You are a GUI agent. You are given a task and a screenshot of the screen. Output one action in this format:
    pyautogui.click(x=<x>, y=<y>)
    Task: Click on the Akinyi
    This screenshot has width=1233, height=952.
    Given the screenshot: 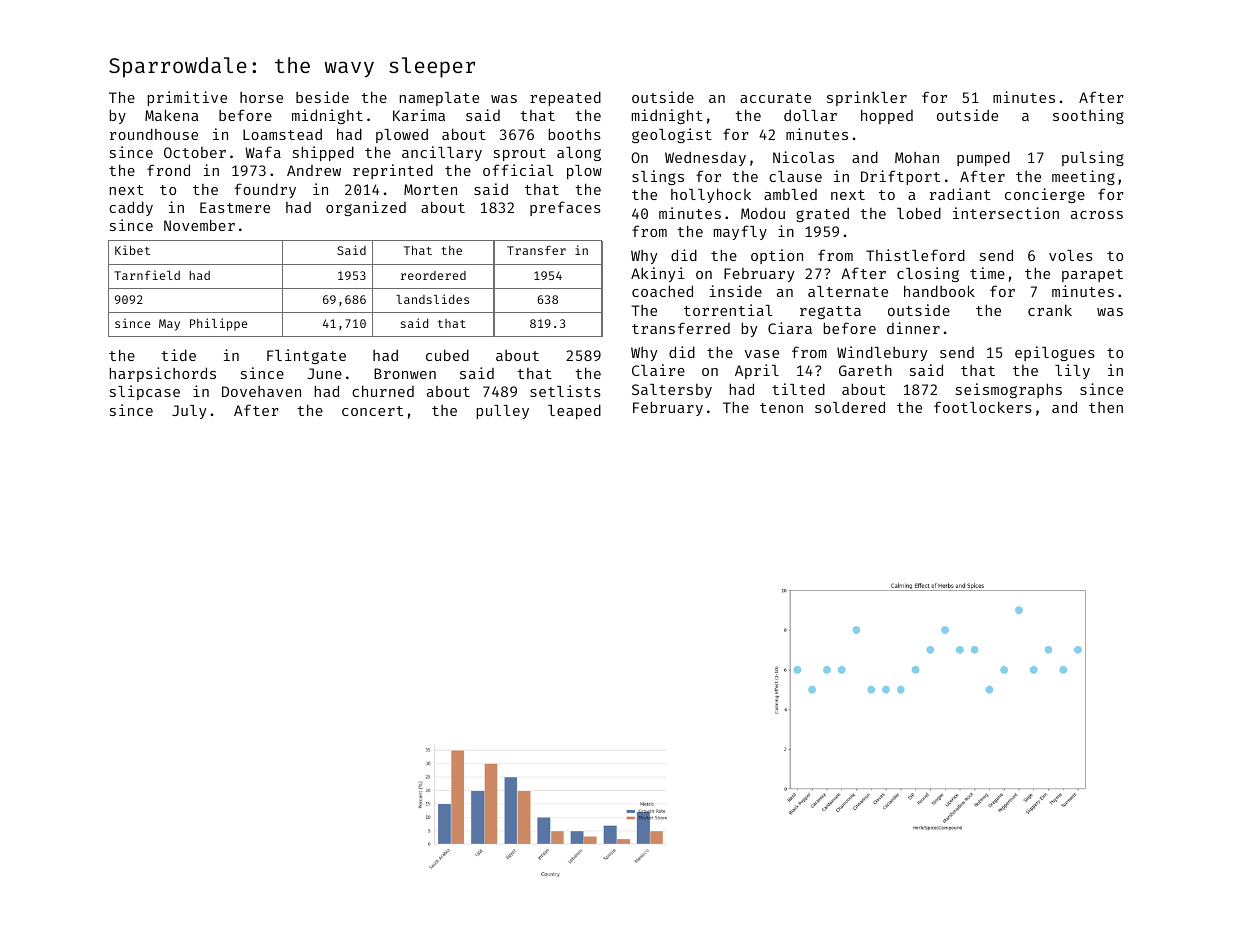 What is the action you would take?
    pyautogui.click(x=658, y=274)
